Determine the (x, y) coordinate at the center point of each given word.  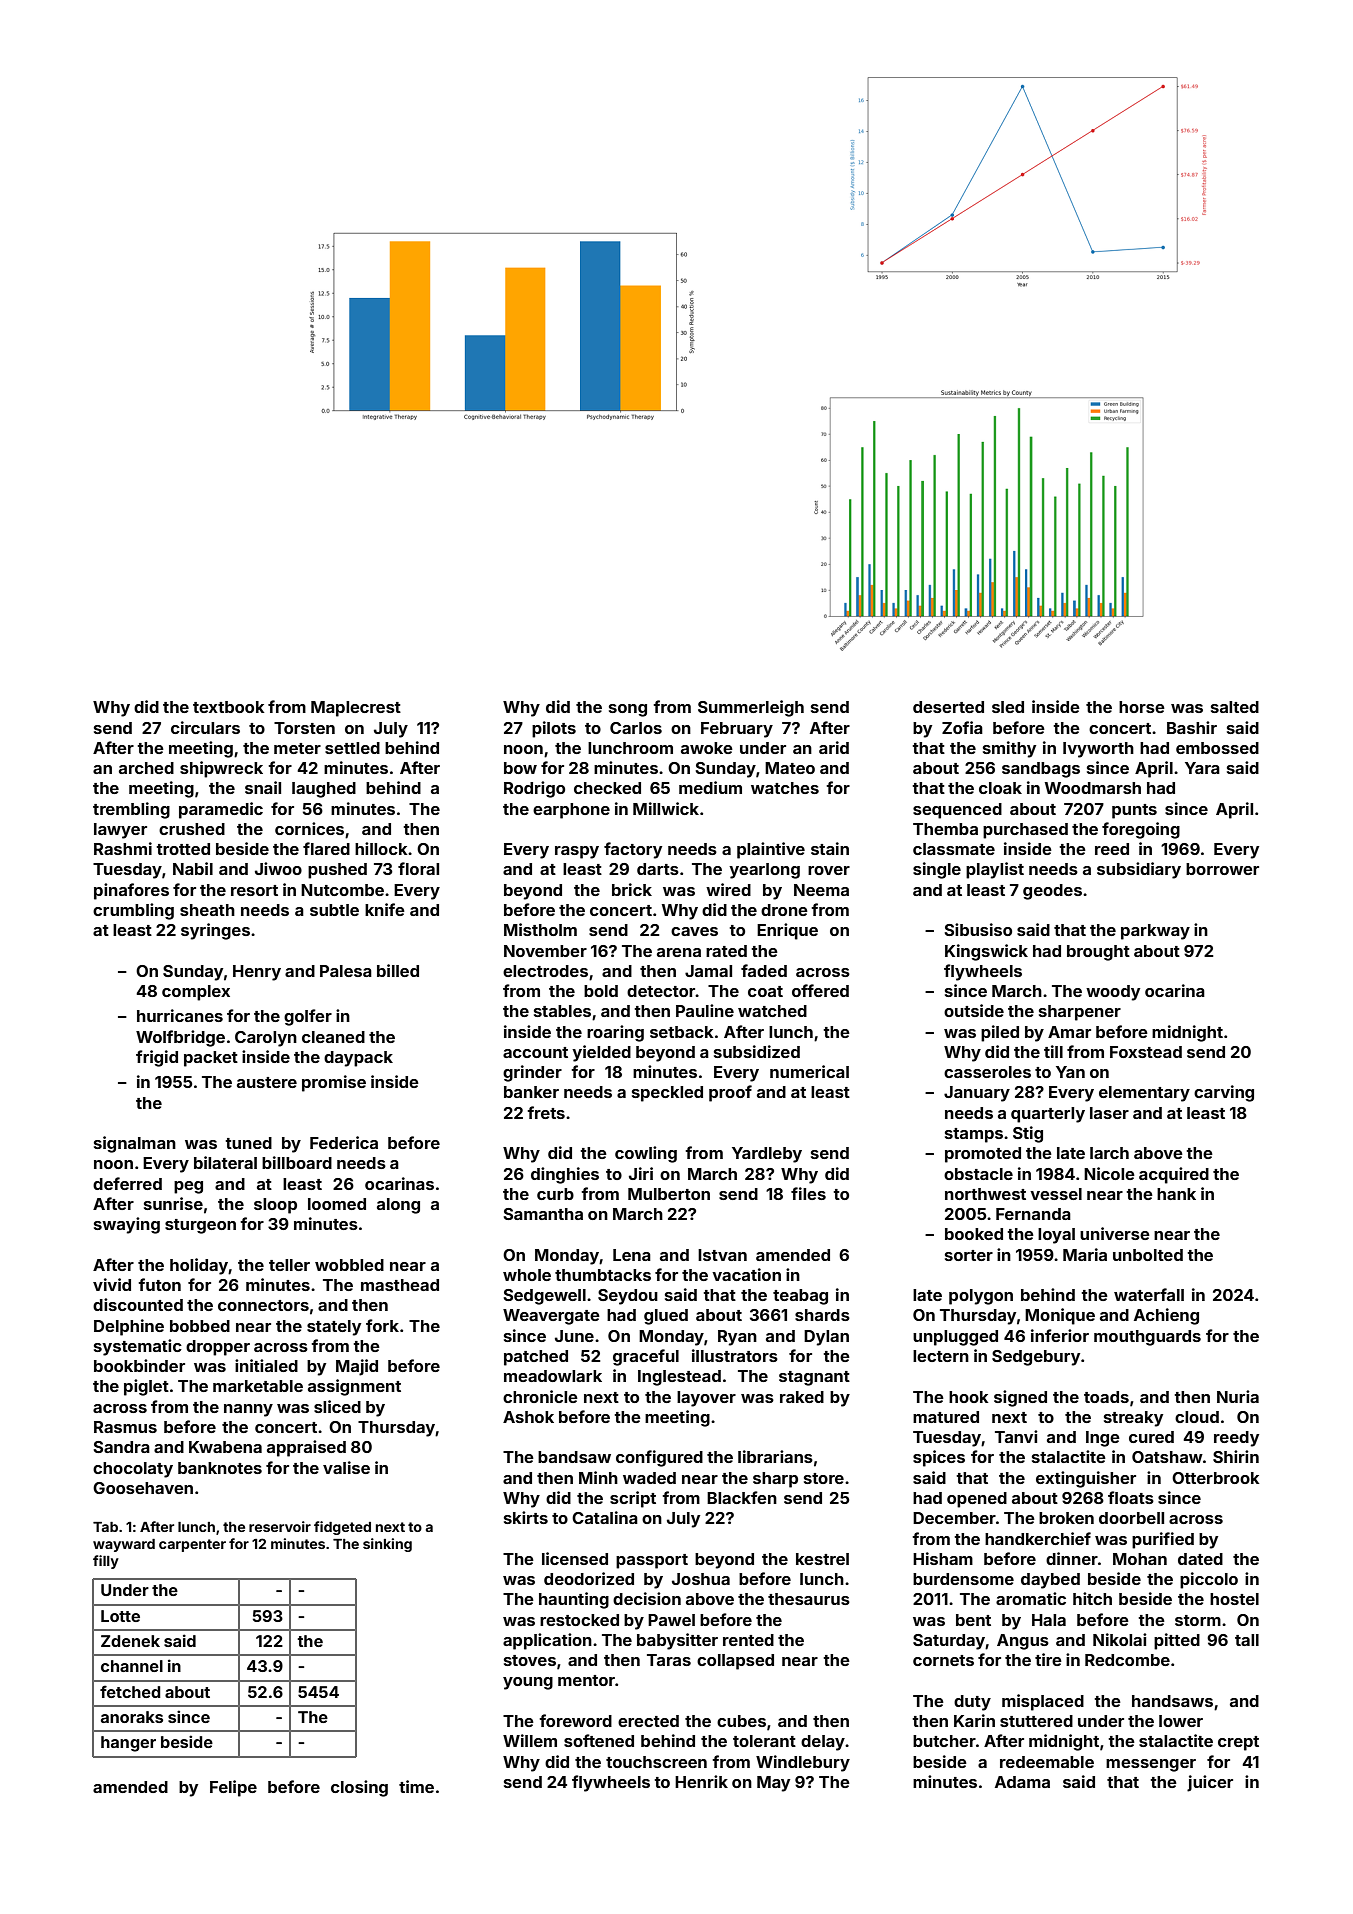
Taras (669, 1660)
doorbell (1131, 1518)
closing (359, 1788)
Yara (1202, 768)
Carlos (636, 728)
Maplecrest (356, 709)
